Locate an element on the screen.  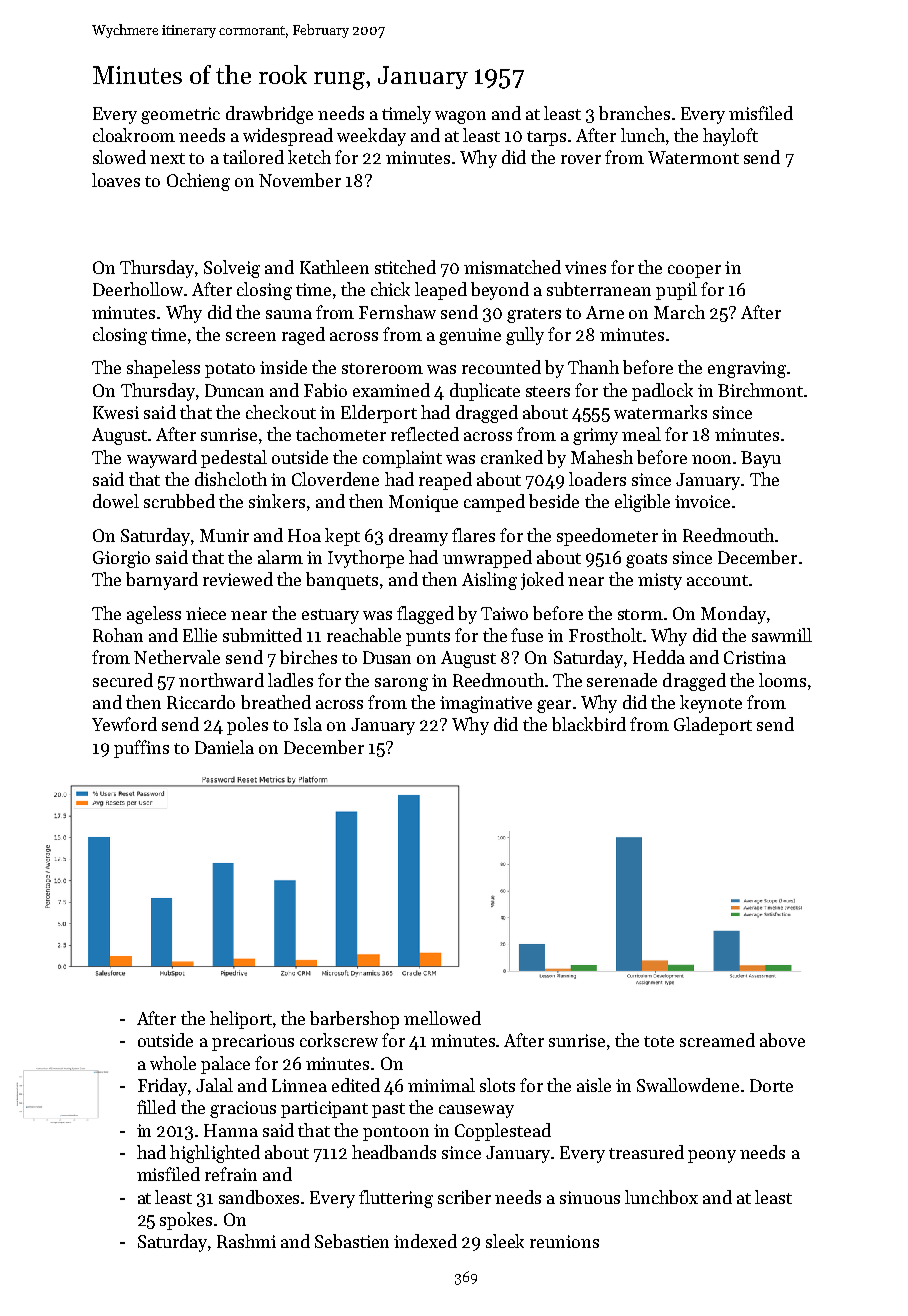
Rohan is located at coordinates (118, 635).
